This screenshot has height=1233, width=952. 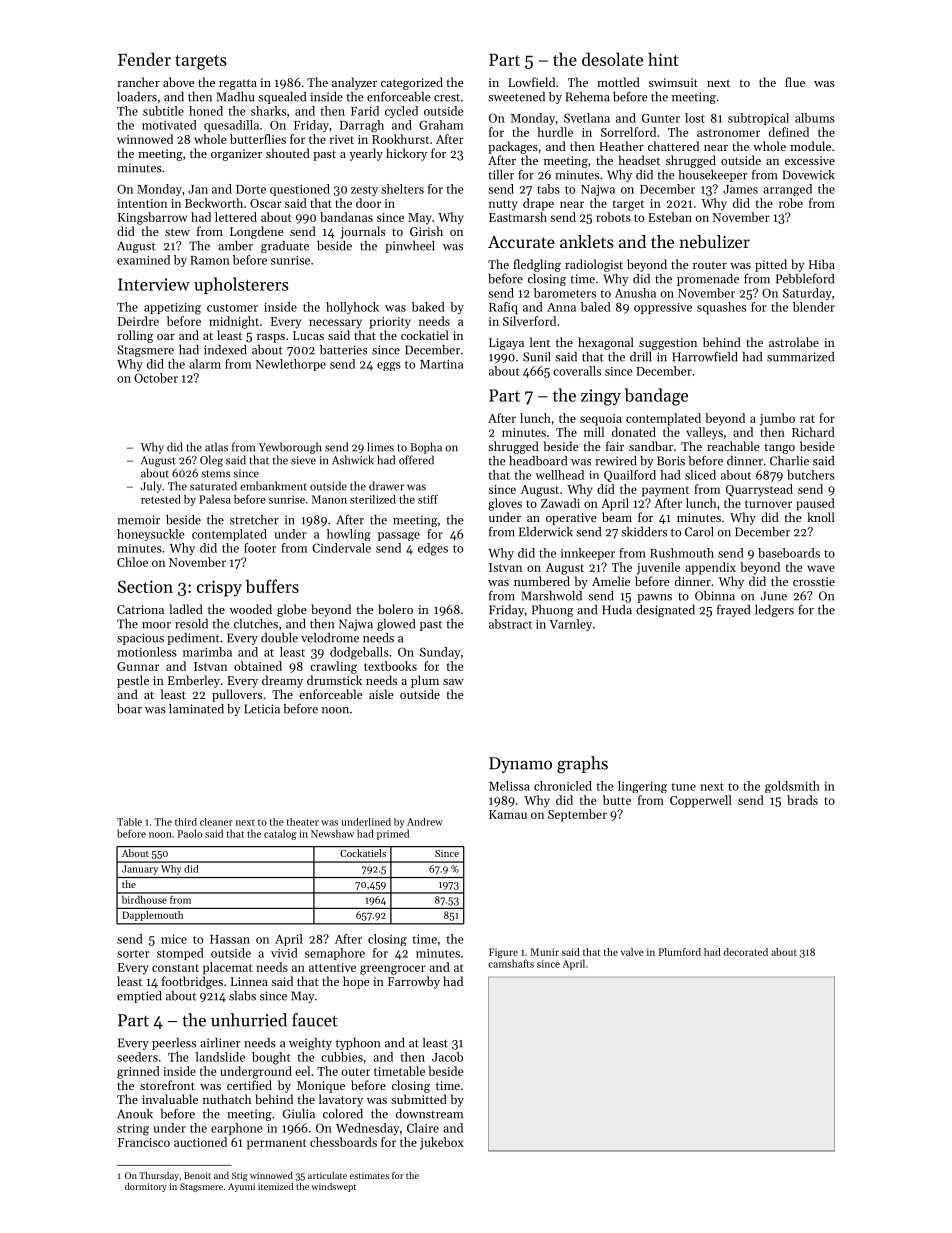 I want to click on jukebox, so click(x=442, y=1143).
